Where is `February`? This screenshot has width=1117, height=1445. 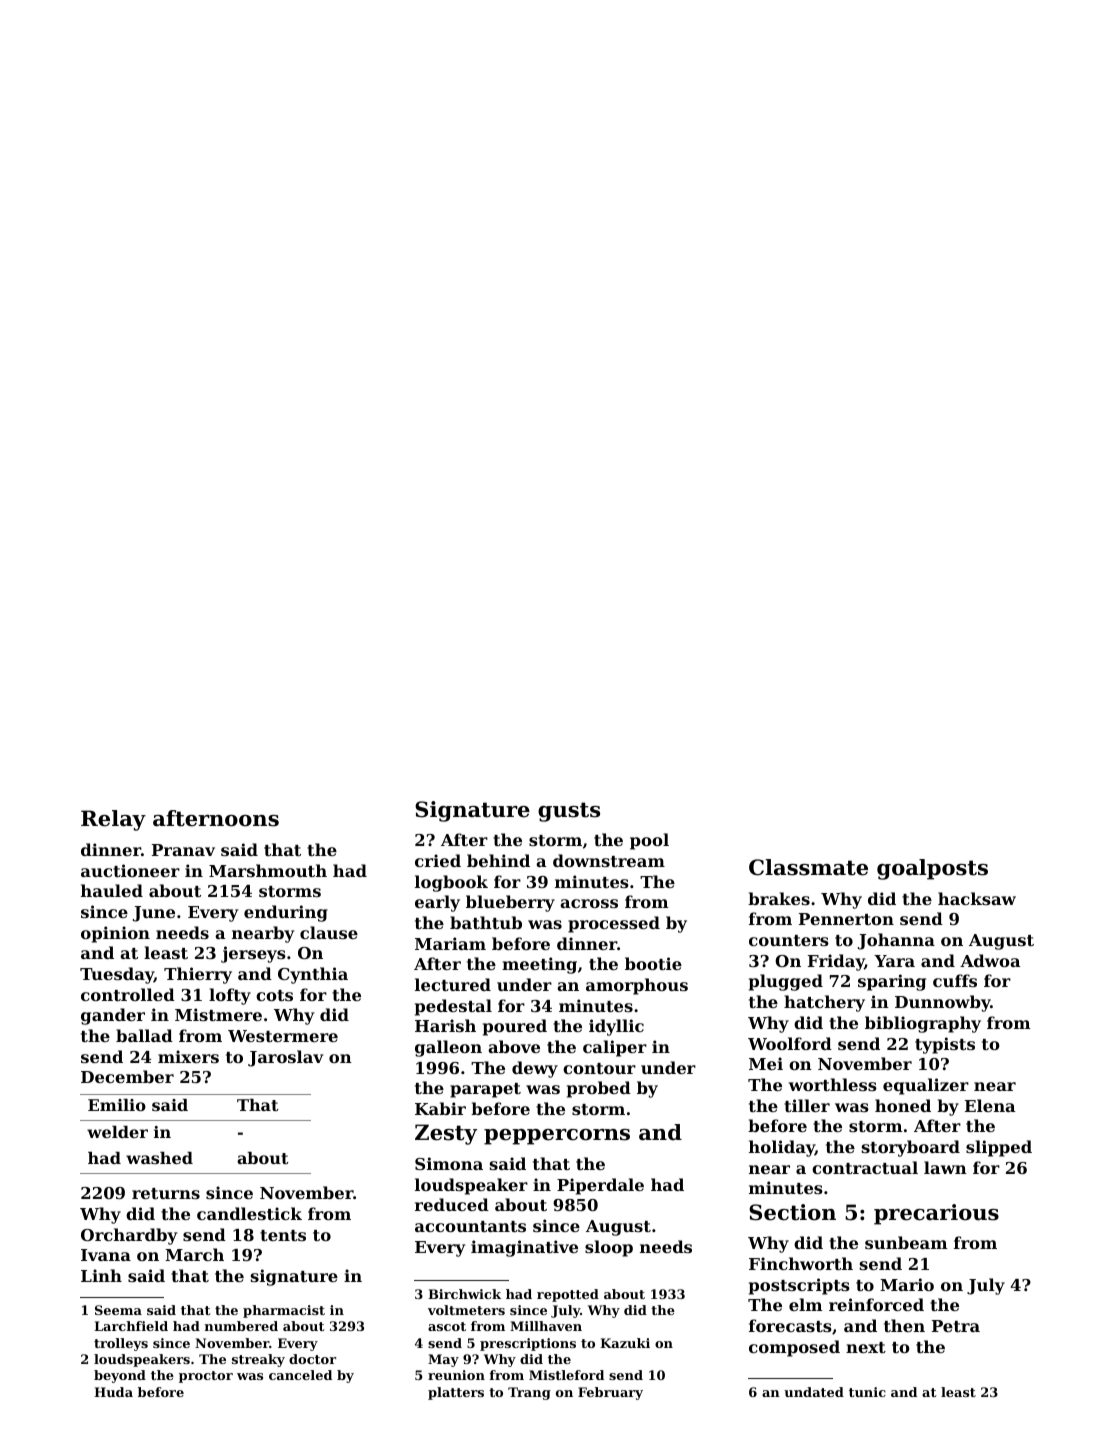
February is located at coordinates (610, 1393).
